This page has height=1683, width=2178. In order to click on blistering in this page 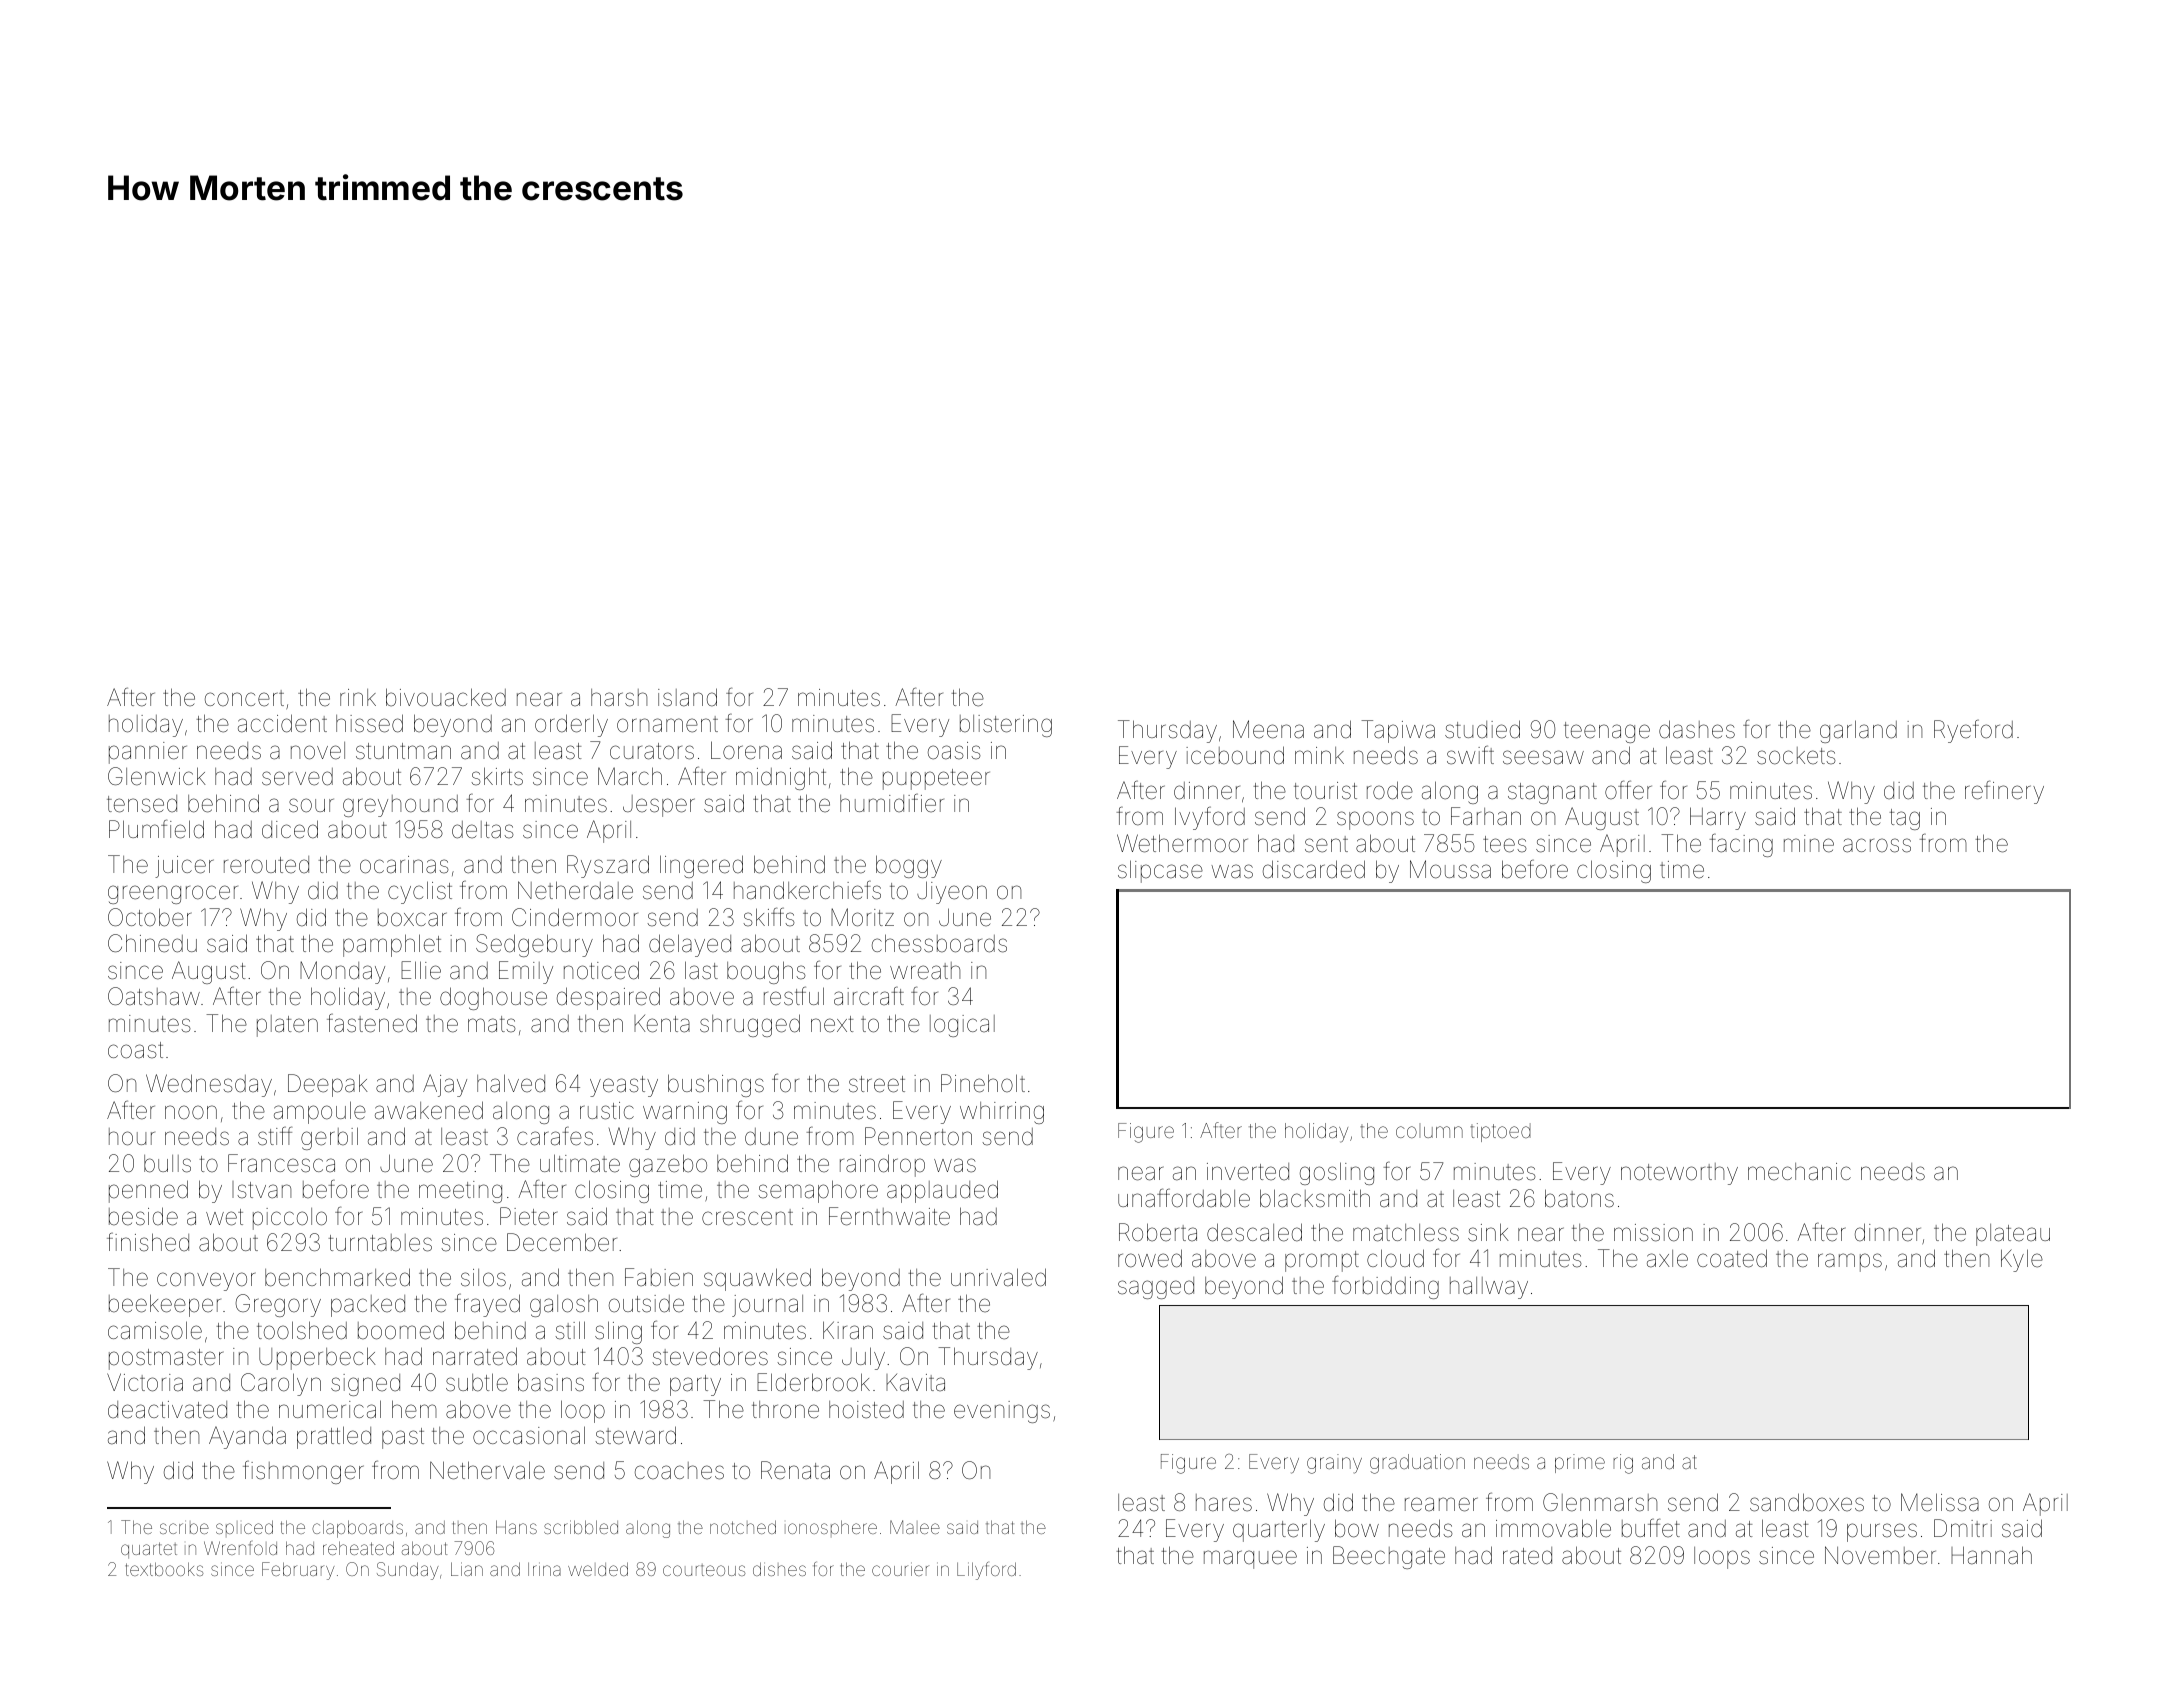, I will do `click(1006, 726)`.
